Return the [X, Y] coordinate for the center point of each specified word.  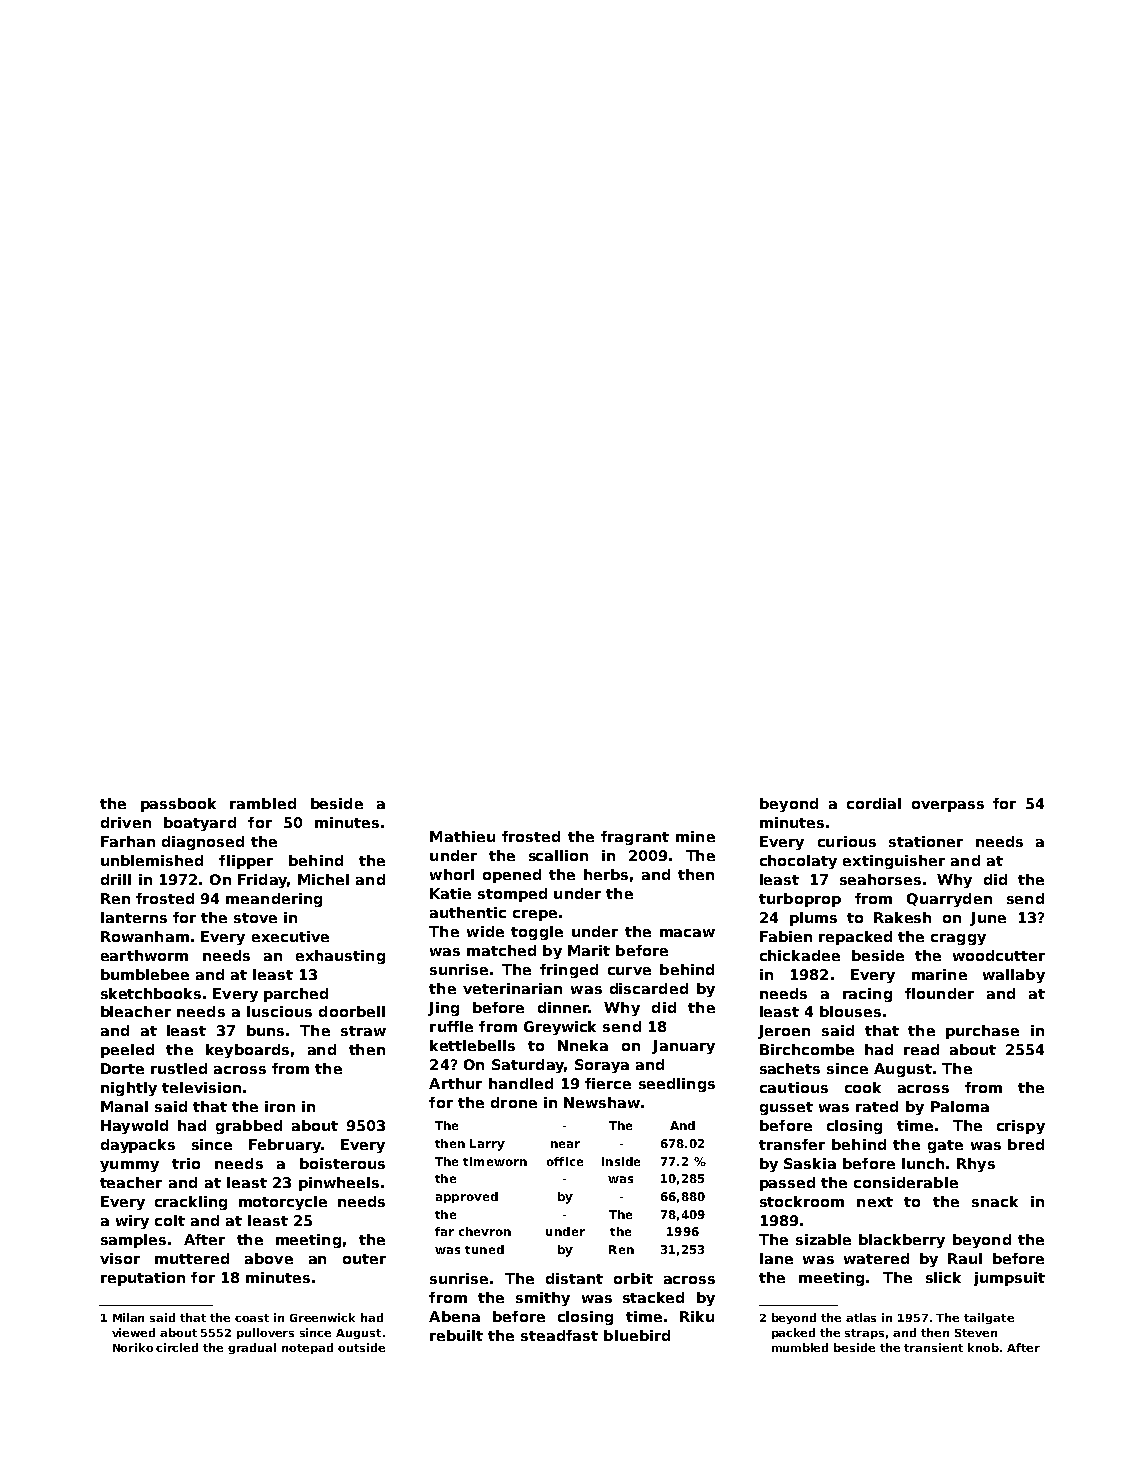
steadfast [559, 1335]
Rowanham [145, 936]
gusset [786, 1108]
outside [361, 1347]
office [565, 1161]
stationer [926, 841]
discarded [649, 988]
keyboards [247, 1051]
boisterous [342, 1163]
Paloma [960, 1106]
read [921, 1049]
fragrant [635, 838]
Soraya [602, 1066]
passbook [178, 805]
